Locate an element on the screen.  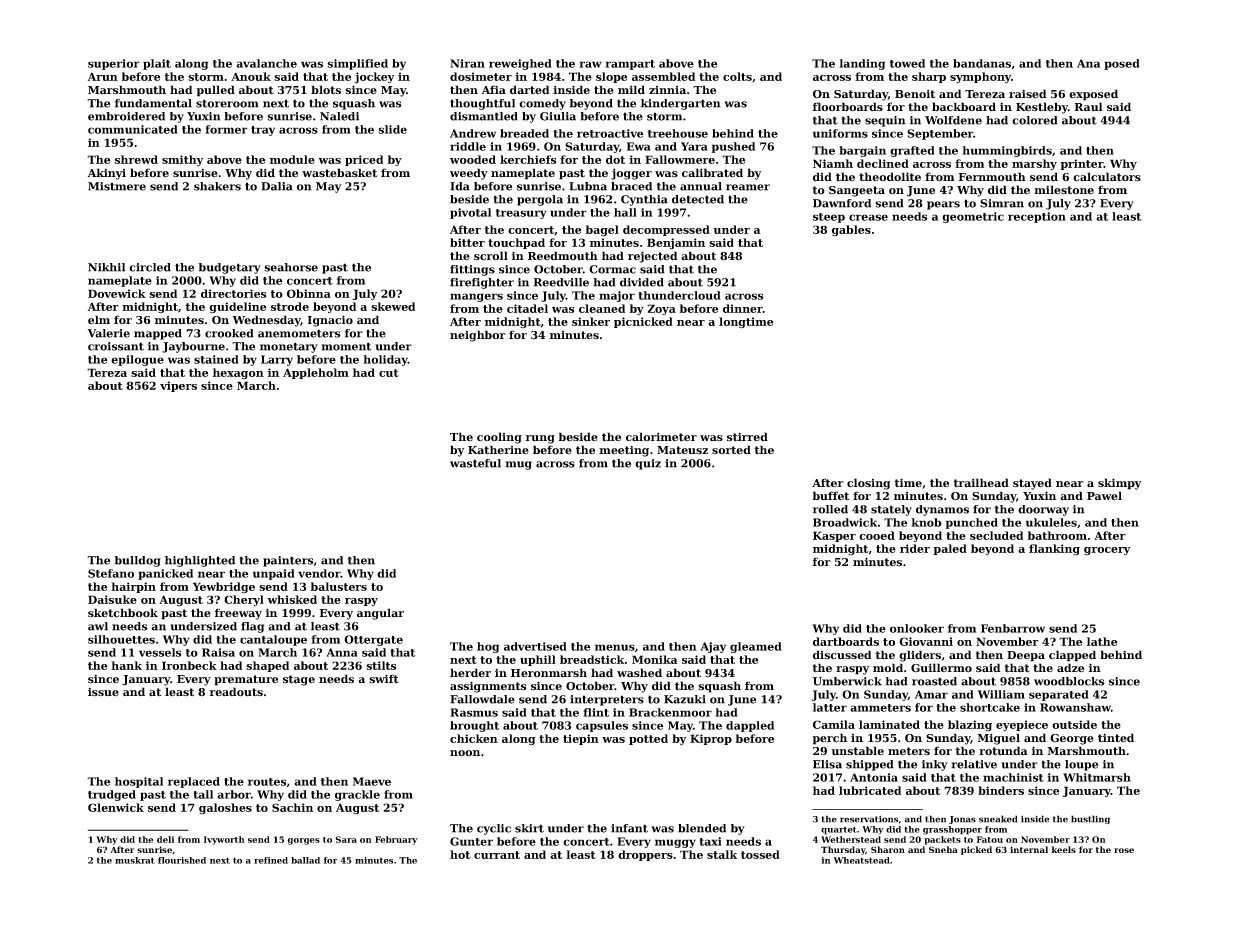
epilogue is located at coordinates (137, 360).
